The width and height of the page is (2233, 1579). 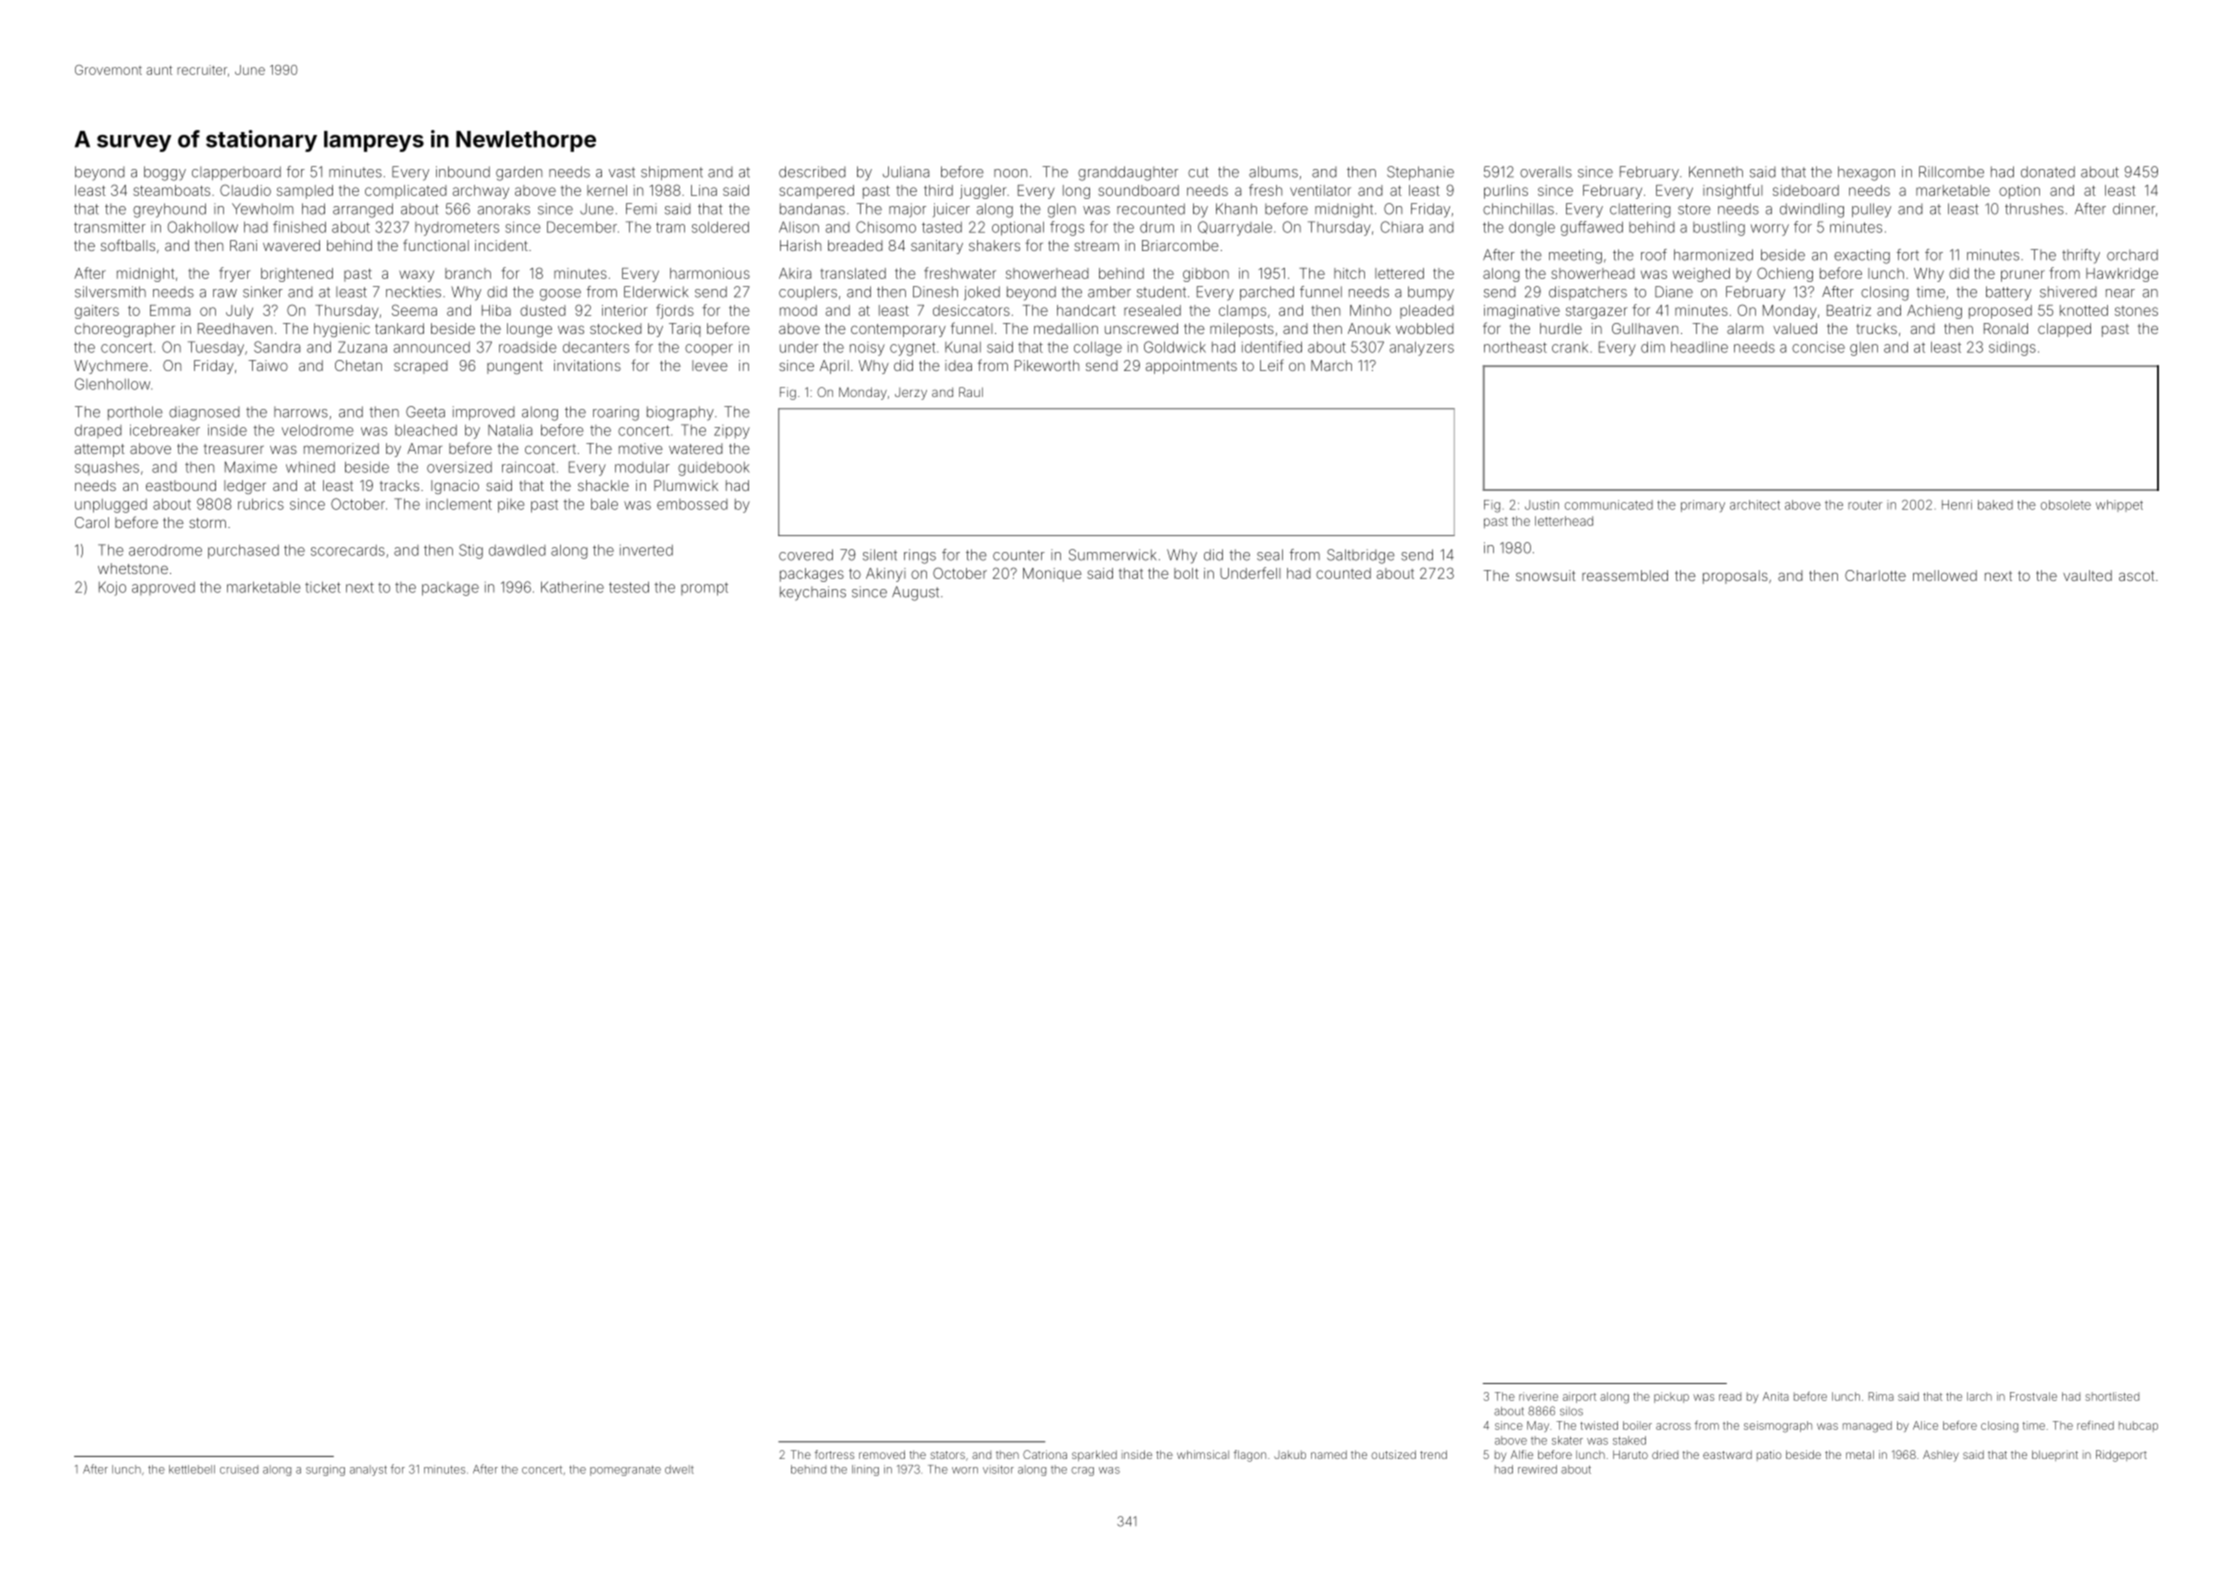 What do you see at coordinates (813, 593) in the page?
I see `keychains` at bounding box center [813, 593].
